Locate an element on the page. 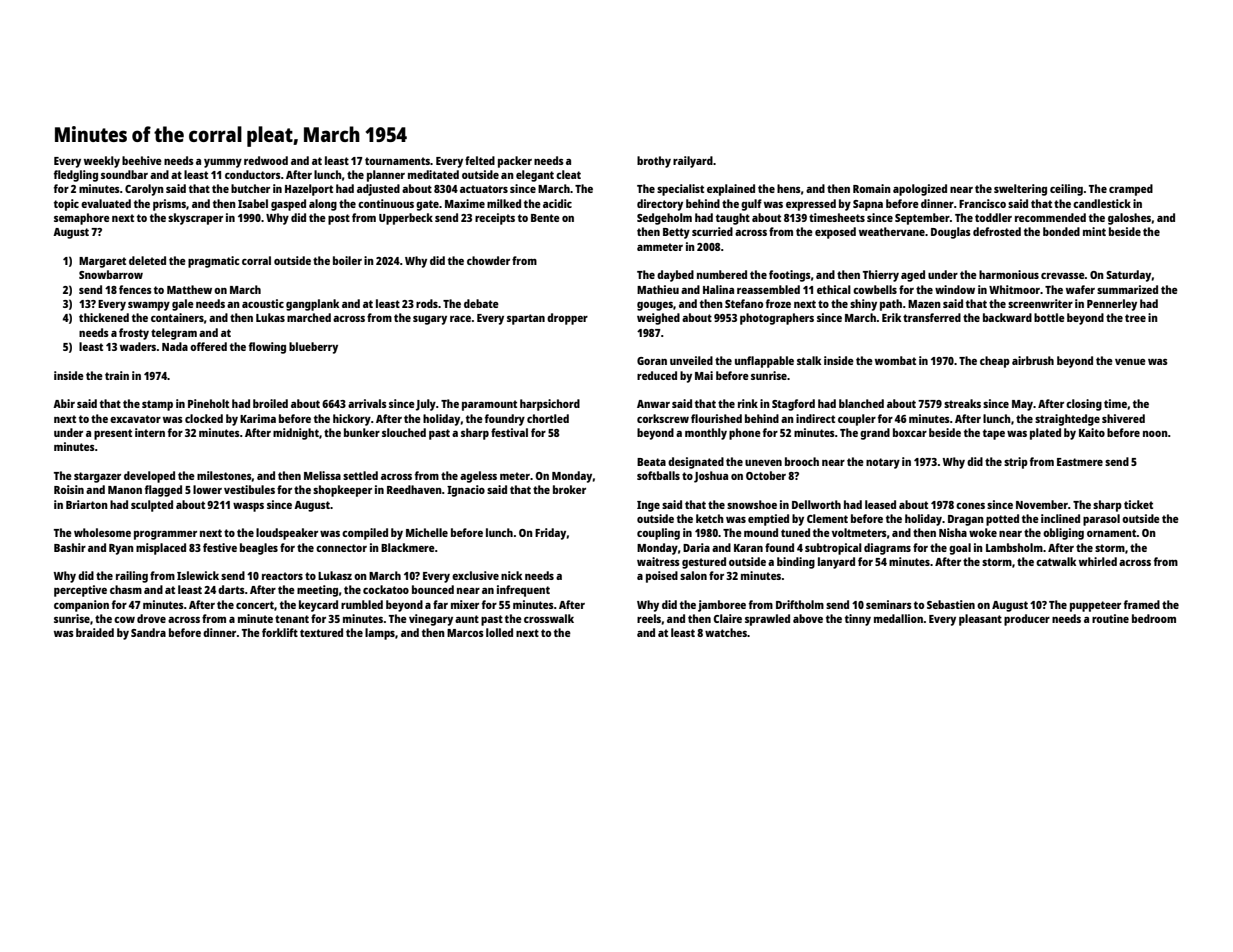 The image size is (1233, 952). producer is located at coordinates (1027, 620).
